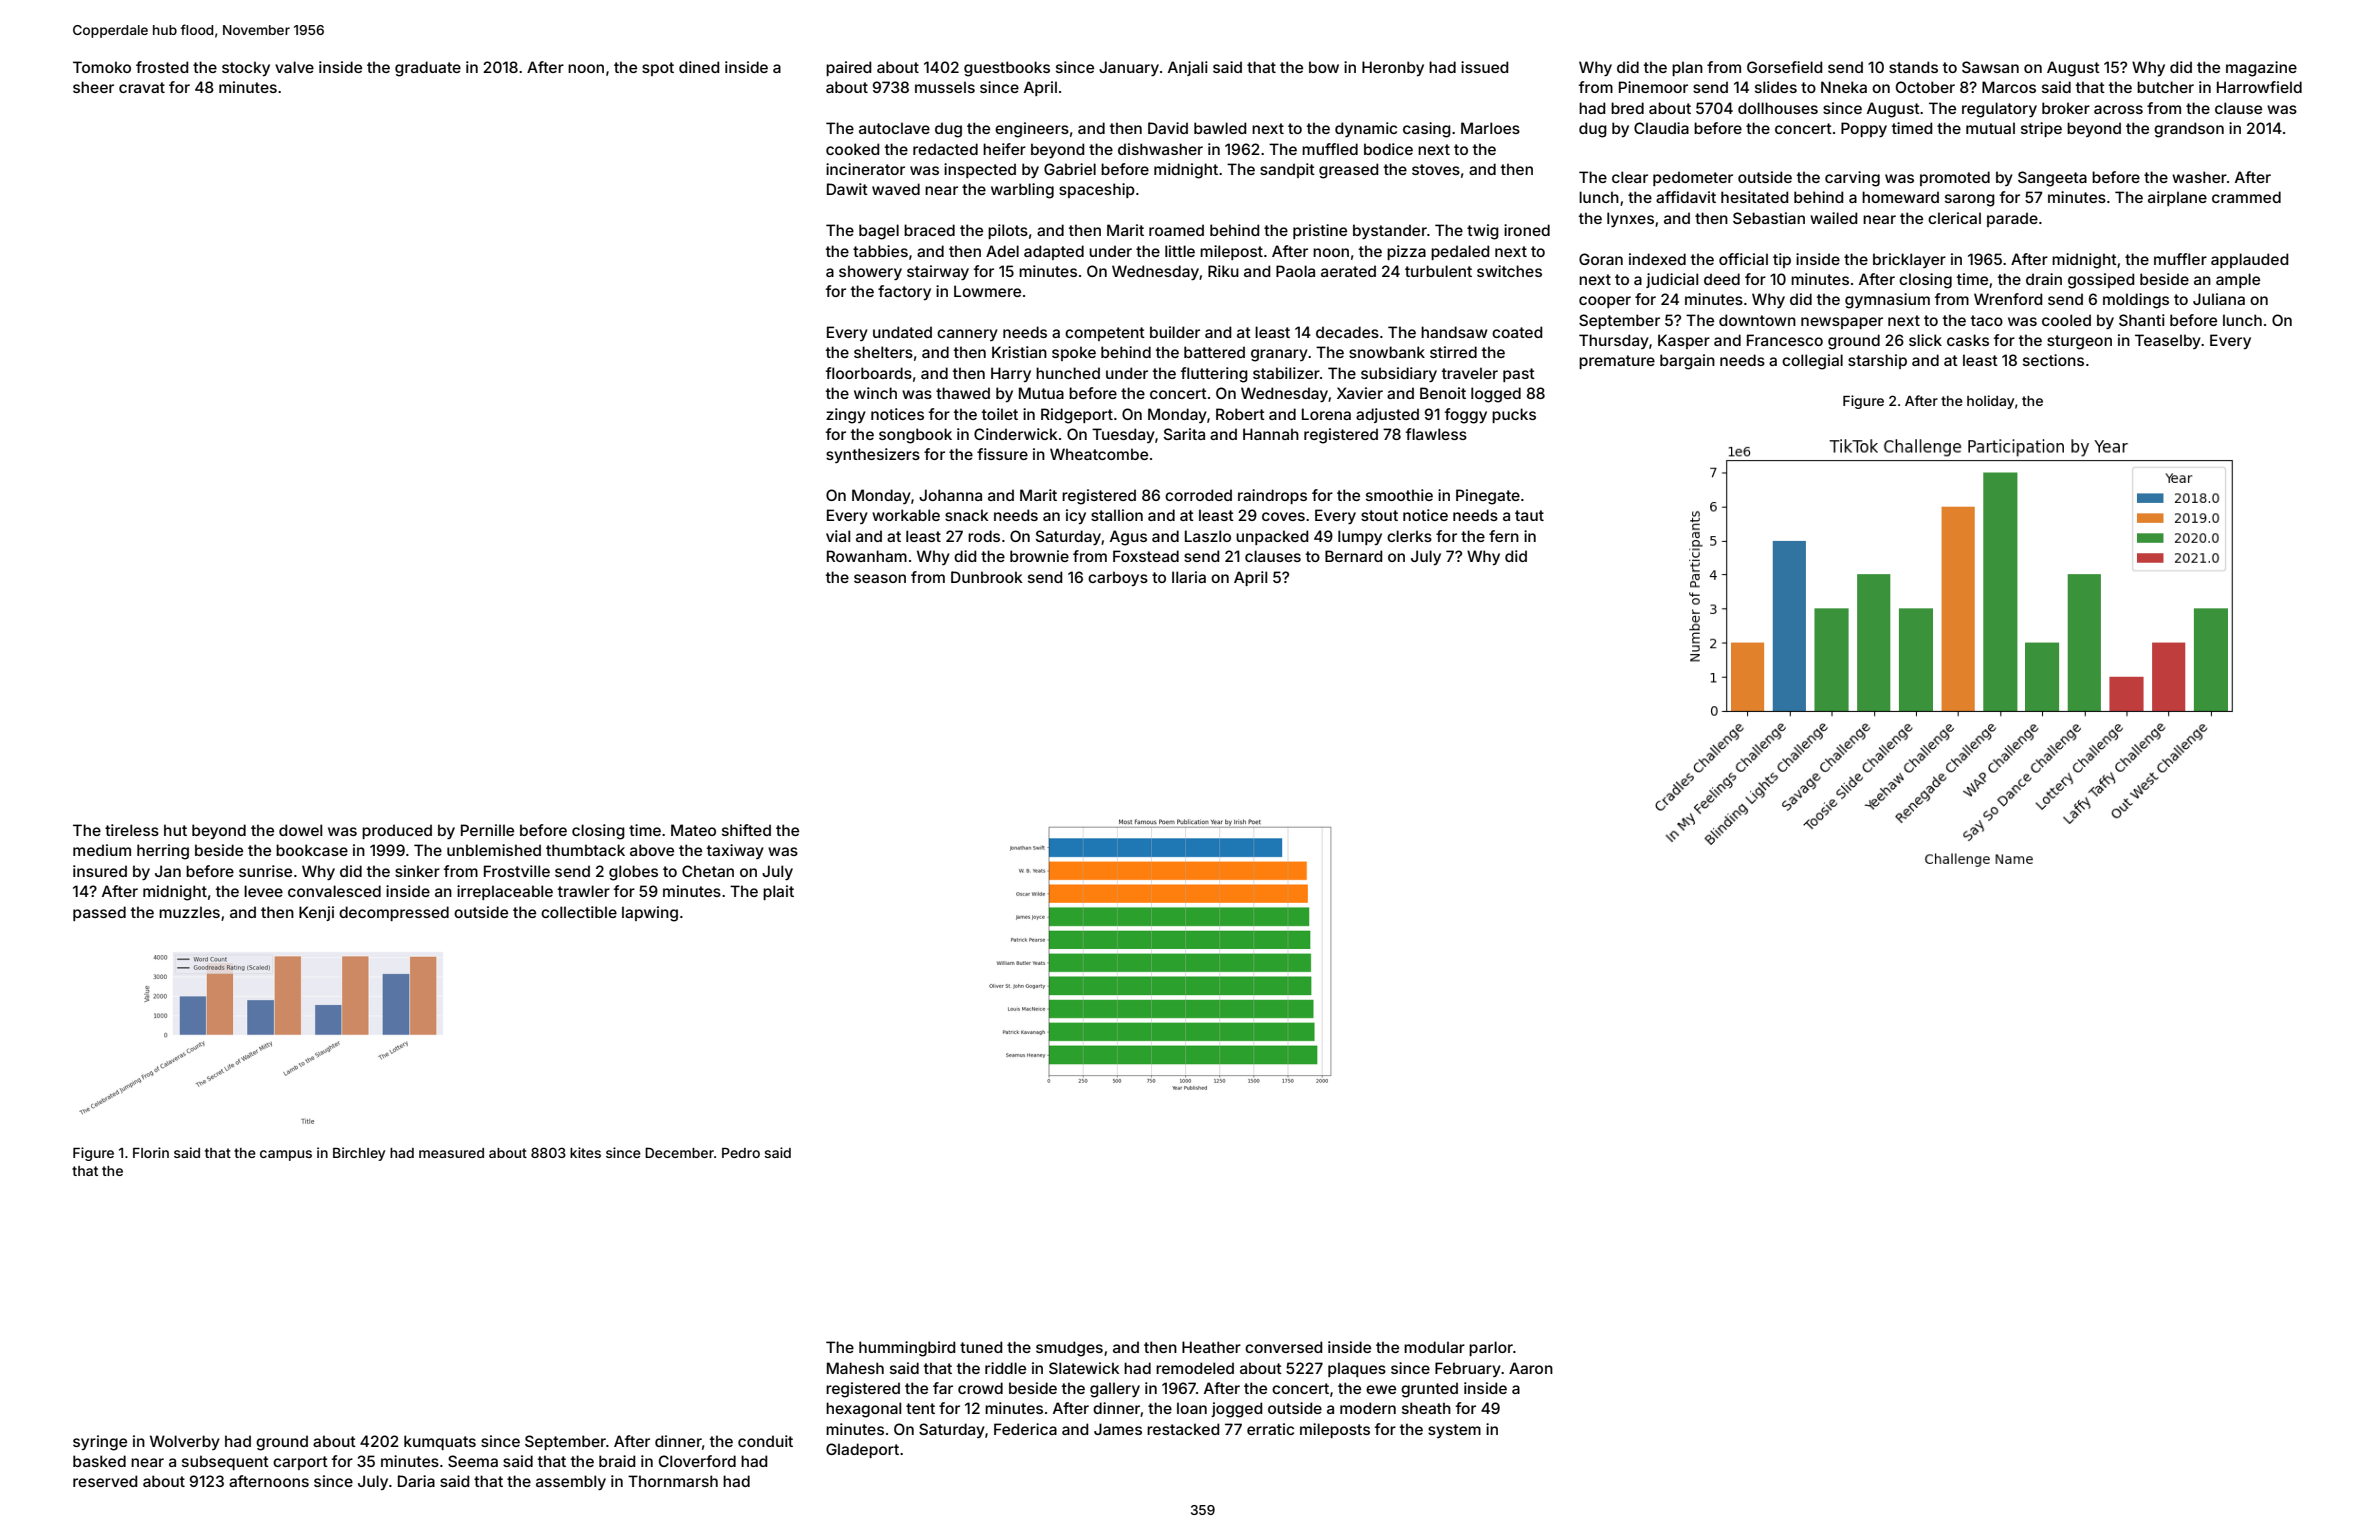 Image resolution: width=2380 pixels, height=1540 pixels. What do you see at coordinates (735, 851) in the page?
I see `taxiway` at bounding box center [735, 851].
